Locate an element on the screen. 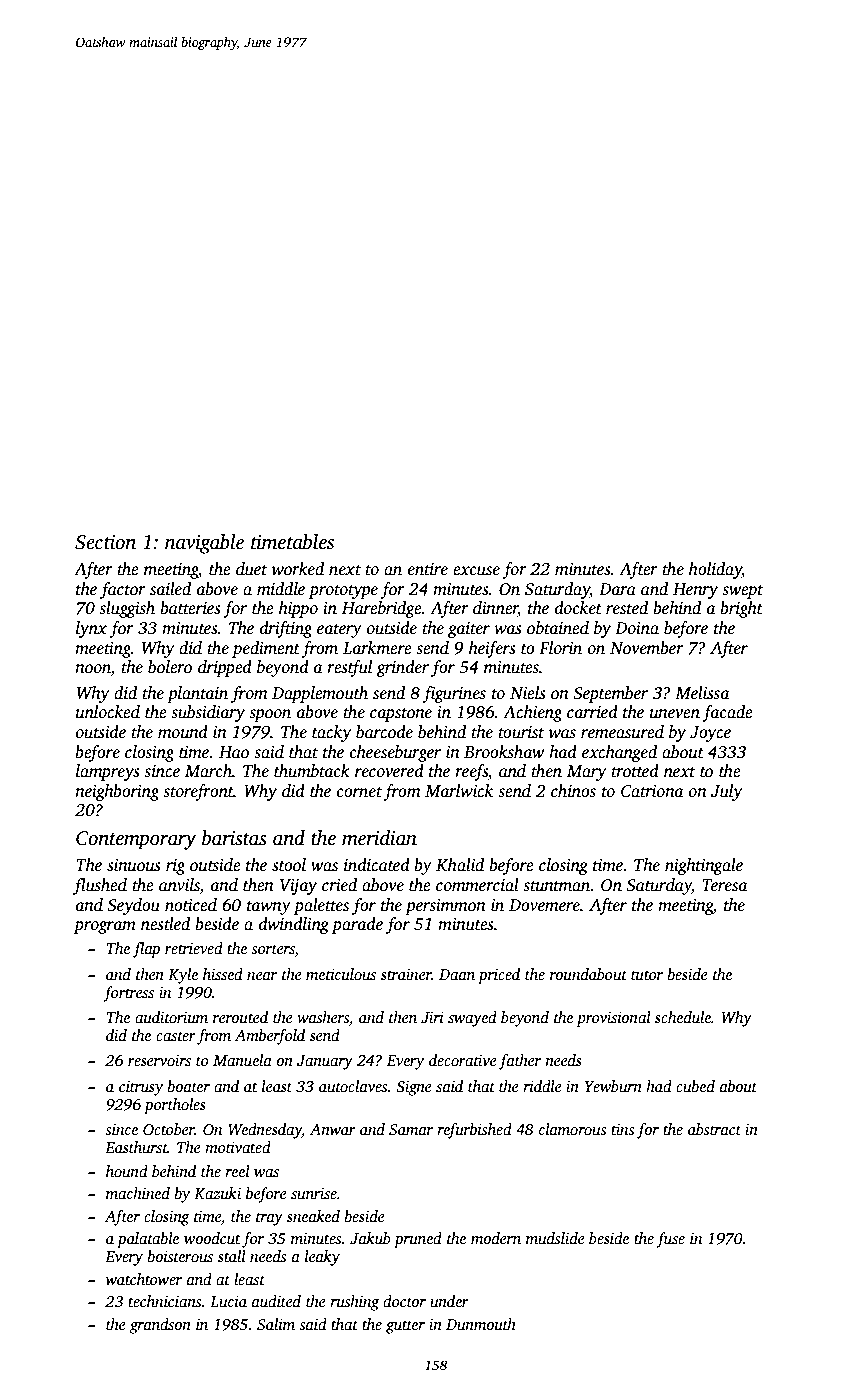  boisterous is located at coordinates (180, 1256).
